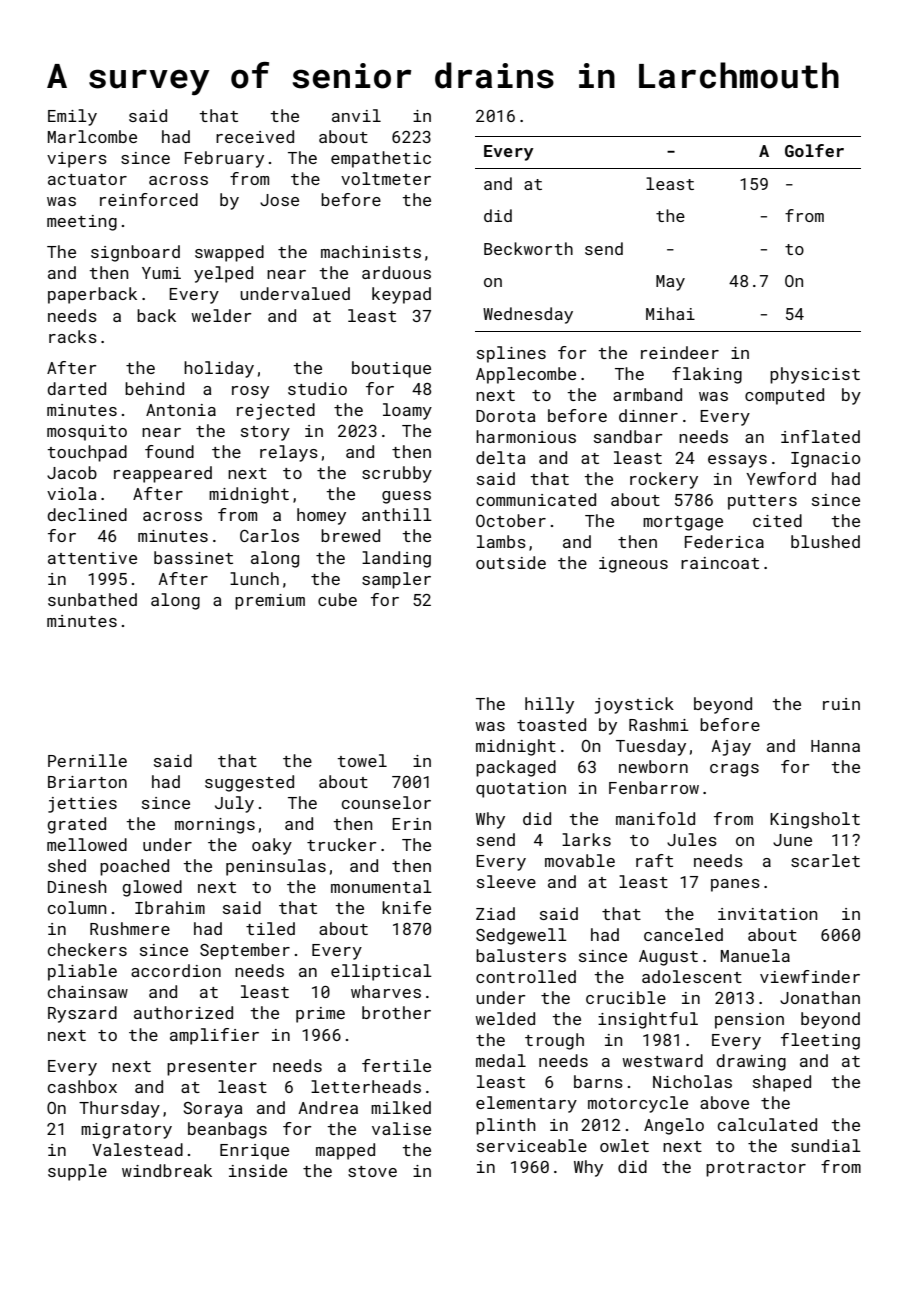  Describe the element at coordinates (668, 958) in the screenshot. I see `August` at that location.
